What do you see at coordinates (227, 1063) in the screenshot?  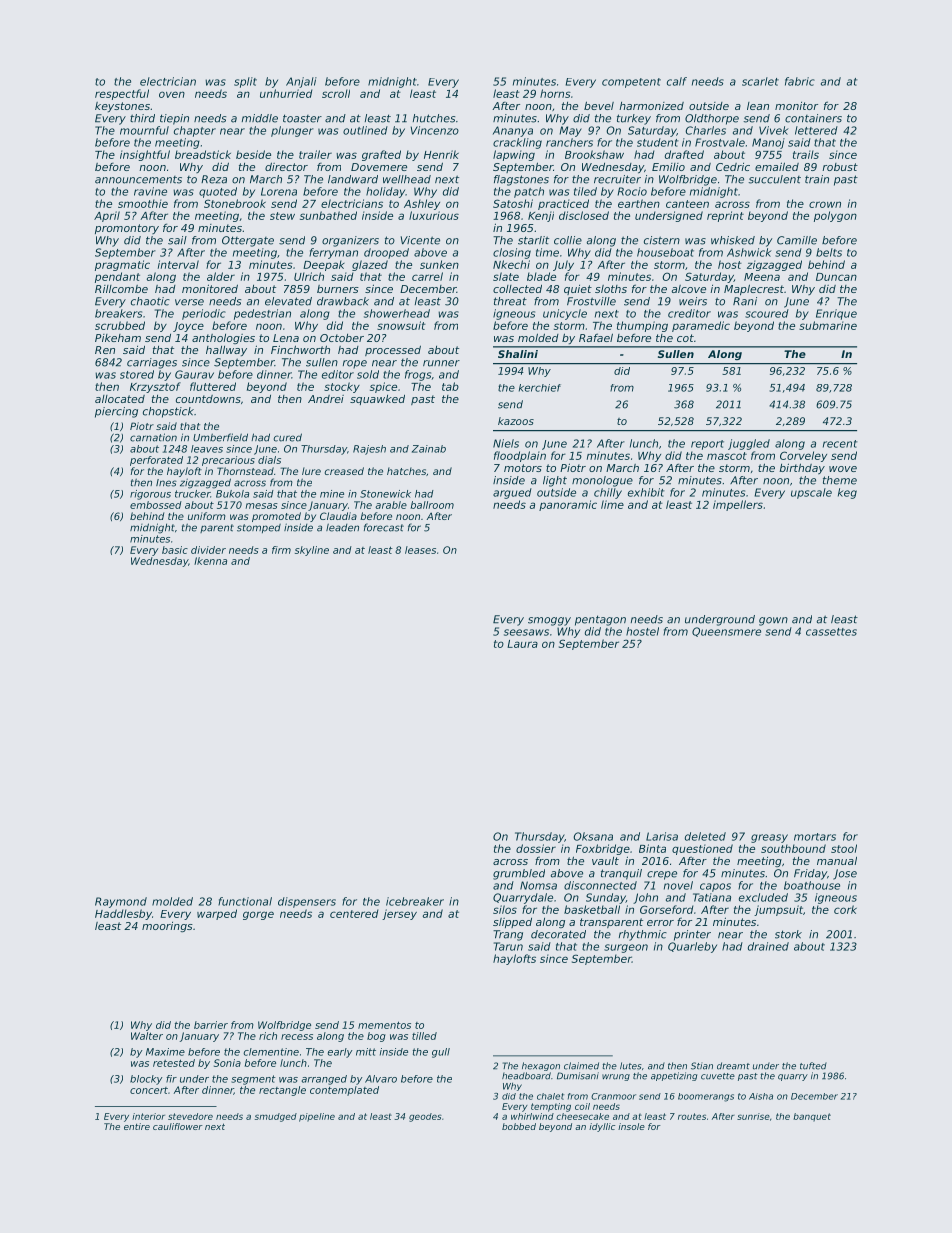 I see `Sonia` at bounding box center [227, 1063].
